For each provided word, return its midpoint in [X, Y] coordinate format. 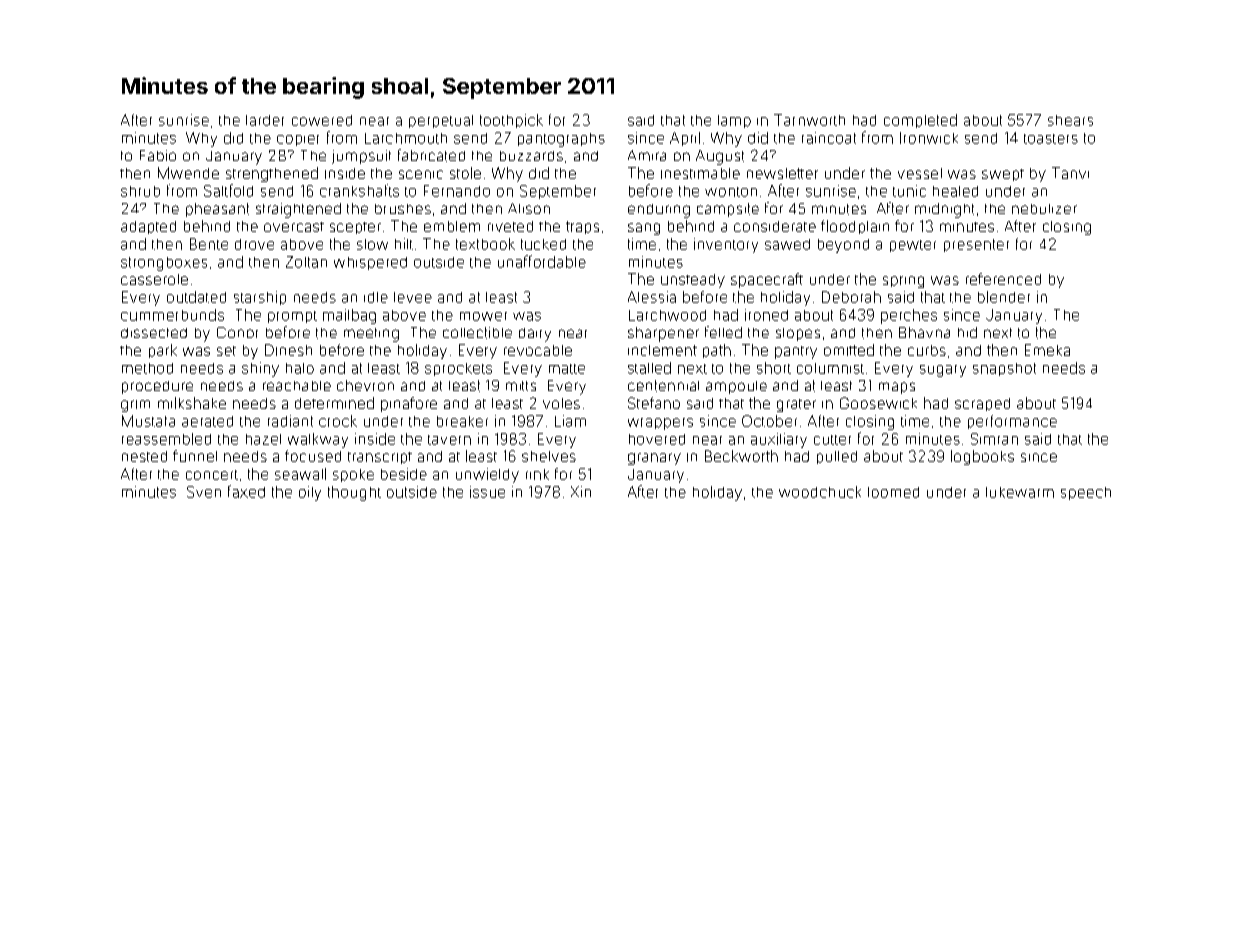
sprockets [458, 369]
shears [1070, 120]
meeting [371, 335]
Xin [581, 491]
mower [483, 316]
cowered [322, 120]
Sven [204, 492]
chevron [365, 385]
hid [967, 332]
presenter [976, 245]
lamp [734, 121]
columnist [830, 368]
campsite [728, 210]
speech [1086, 493]
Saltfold [228, 190]
